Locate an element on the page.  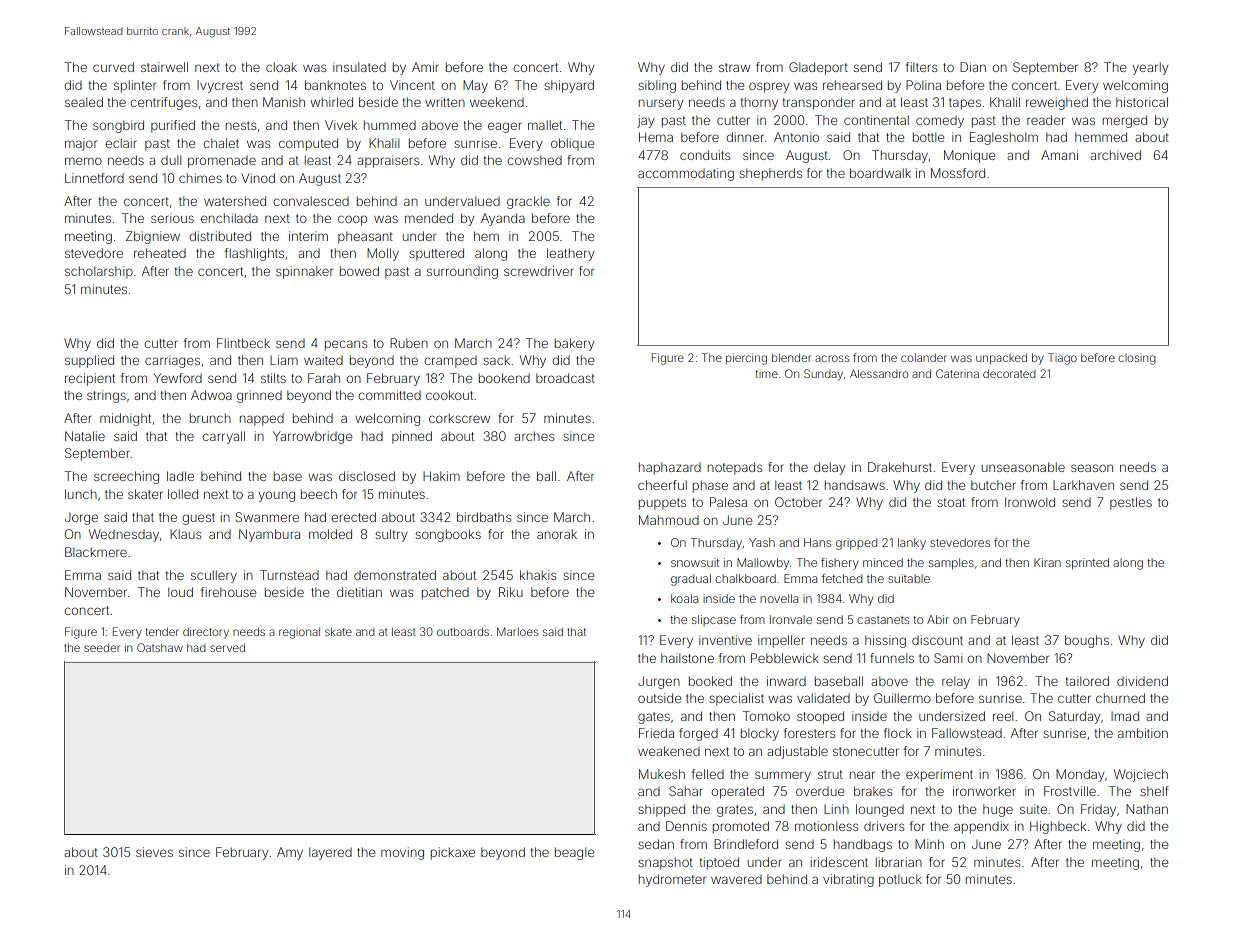
shipyard is located at coordinates (569, 86).
